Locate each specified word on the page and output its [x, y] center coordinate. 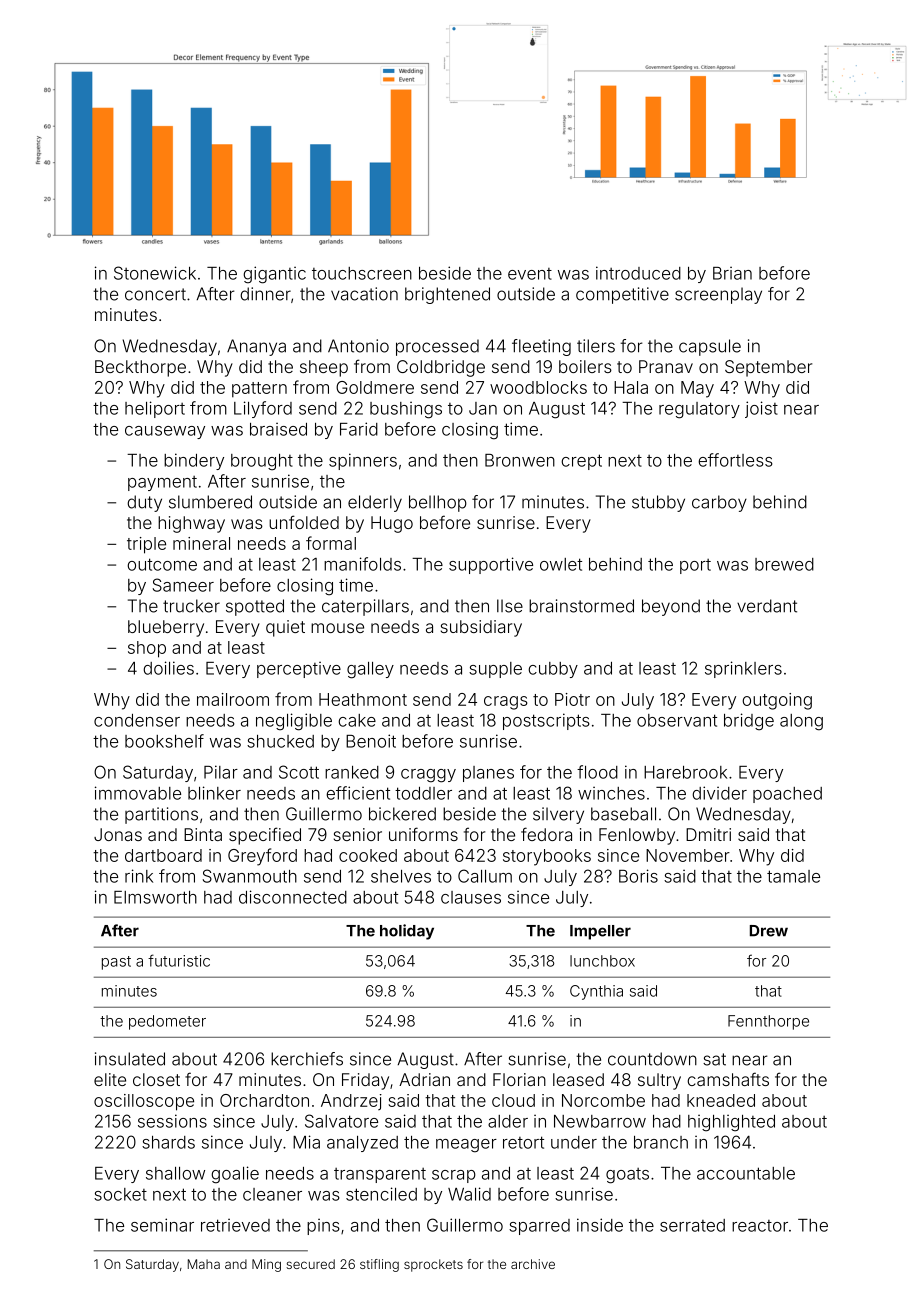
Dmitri [708, 834]
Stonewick [155, 273]
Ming [266, 1265]
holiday [407, 932]
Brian [732, 273]
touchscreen [362, 273]
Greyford [262, 857]
